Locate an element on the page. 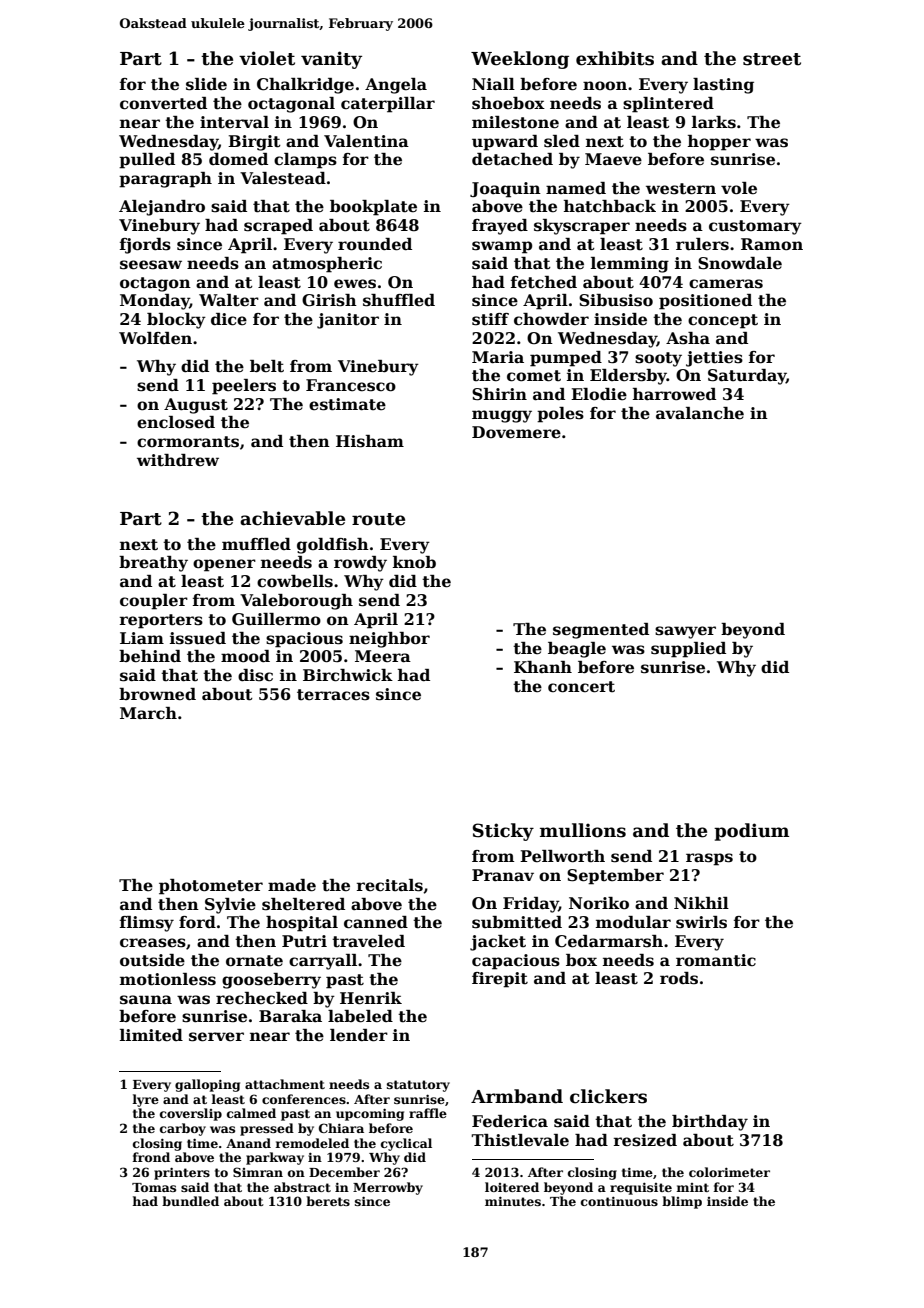 The image size is (924, 1308). podium is located at coordinates (751, 832).
